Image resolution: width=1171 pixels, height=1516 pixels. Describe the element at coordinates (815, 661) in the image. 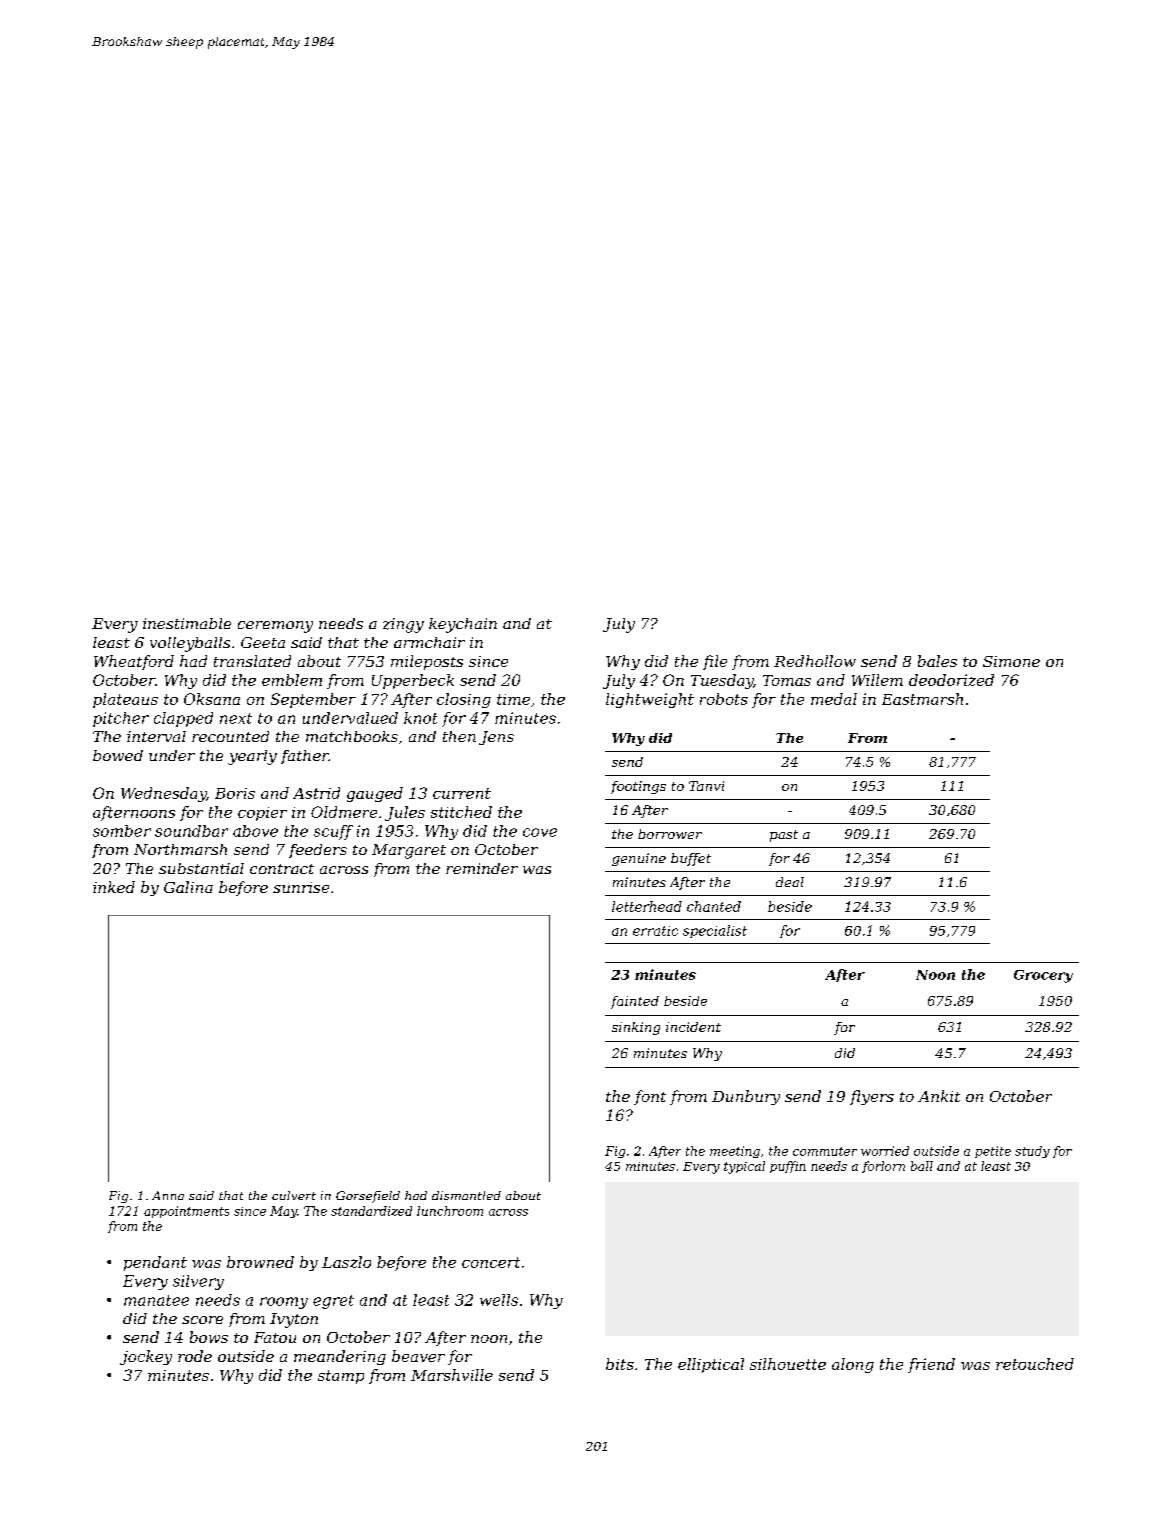

I see `Redhollow` at that location.
